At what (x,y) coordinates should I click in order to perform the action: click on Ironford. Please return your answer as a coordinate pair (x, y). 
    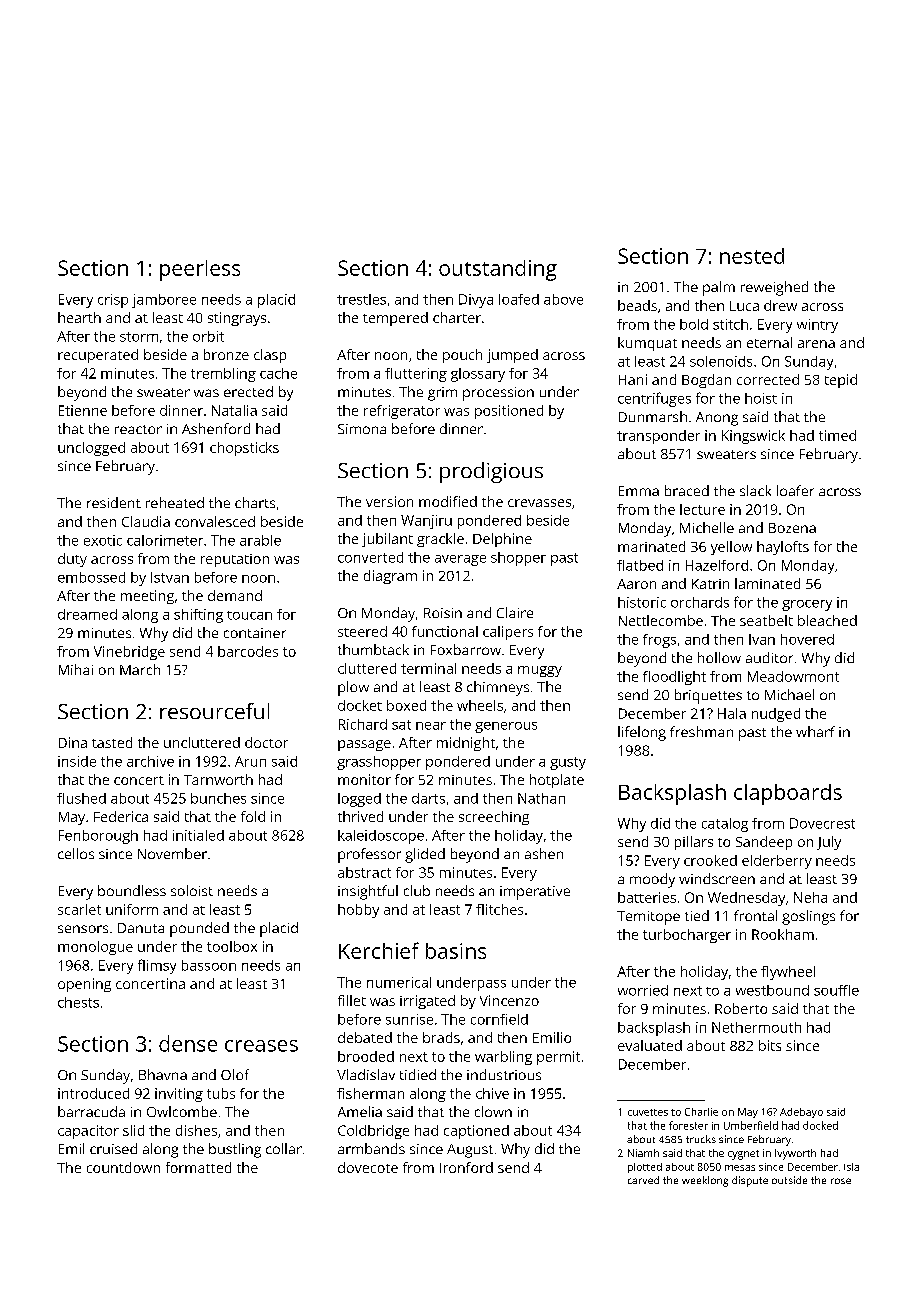
    Looking at the image, I should click on (466, 1167).
